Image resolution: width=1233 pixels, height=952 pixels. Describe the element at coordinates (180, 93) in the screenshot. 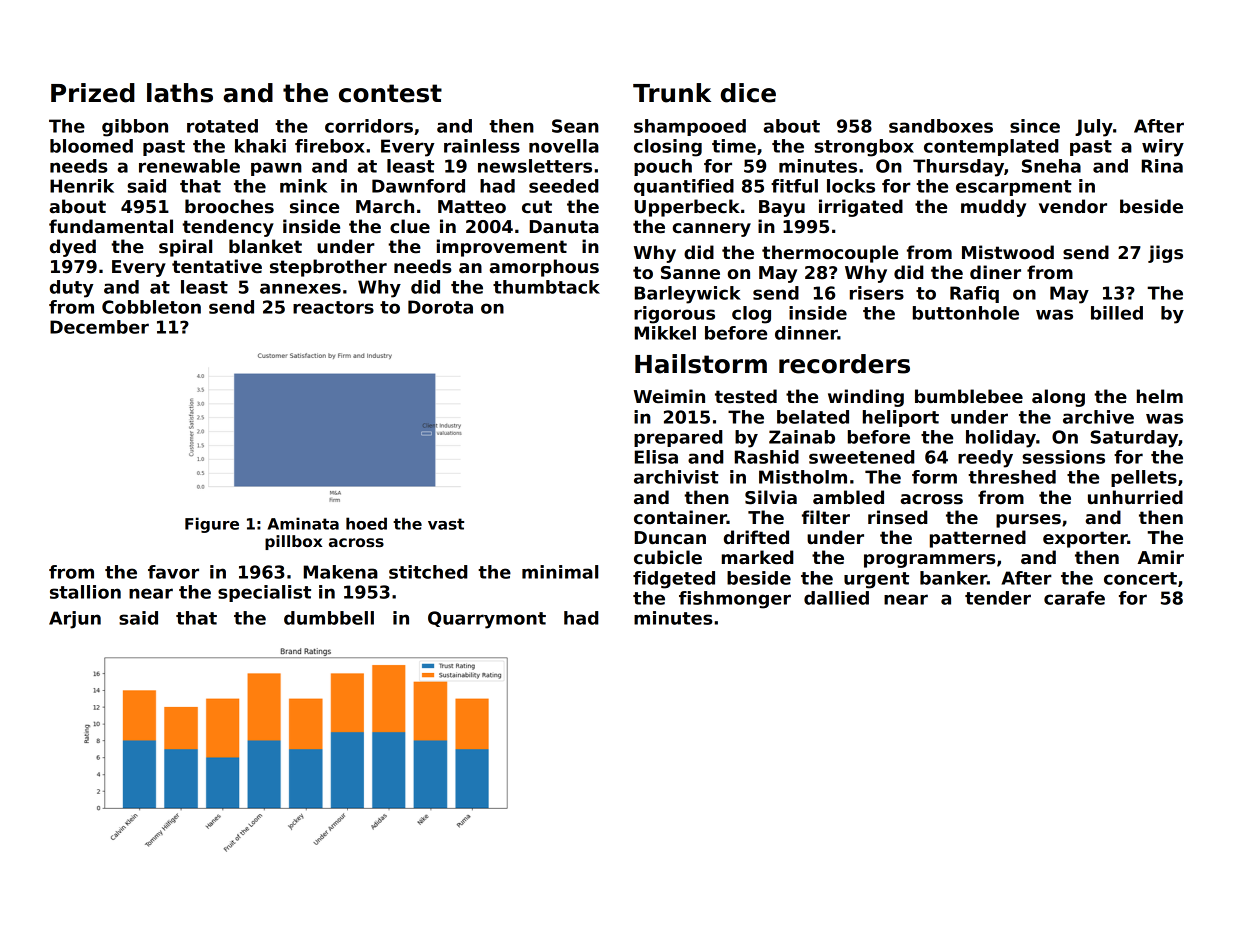

I see `laths` at that location.
